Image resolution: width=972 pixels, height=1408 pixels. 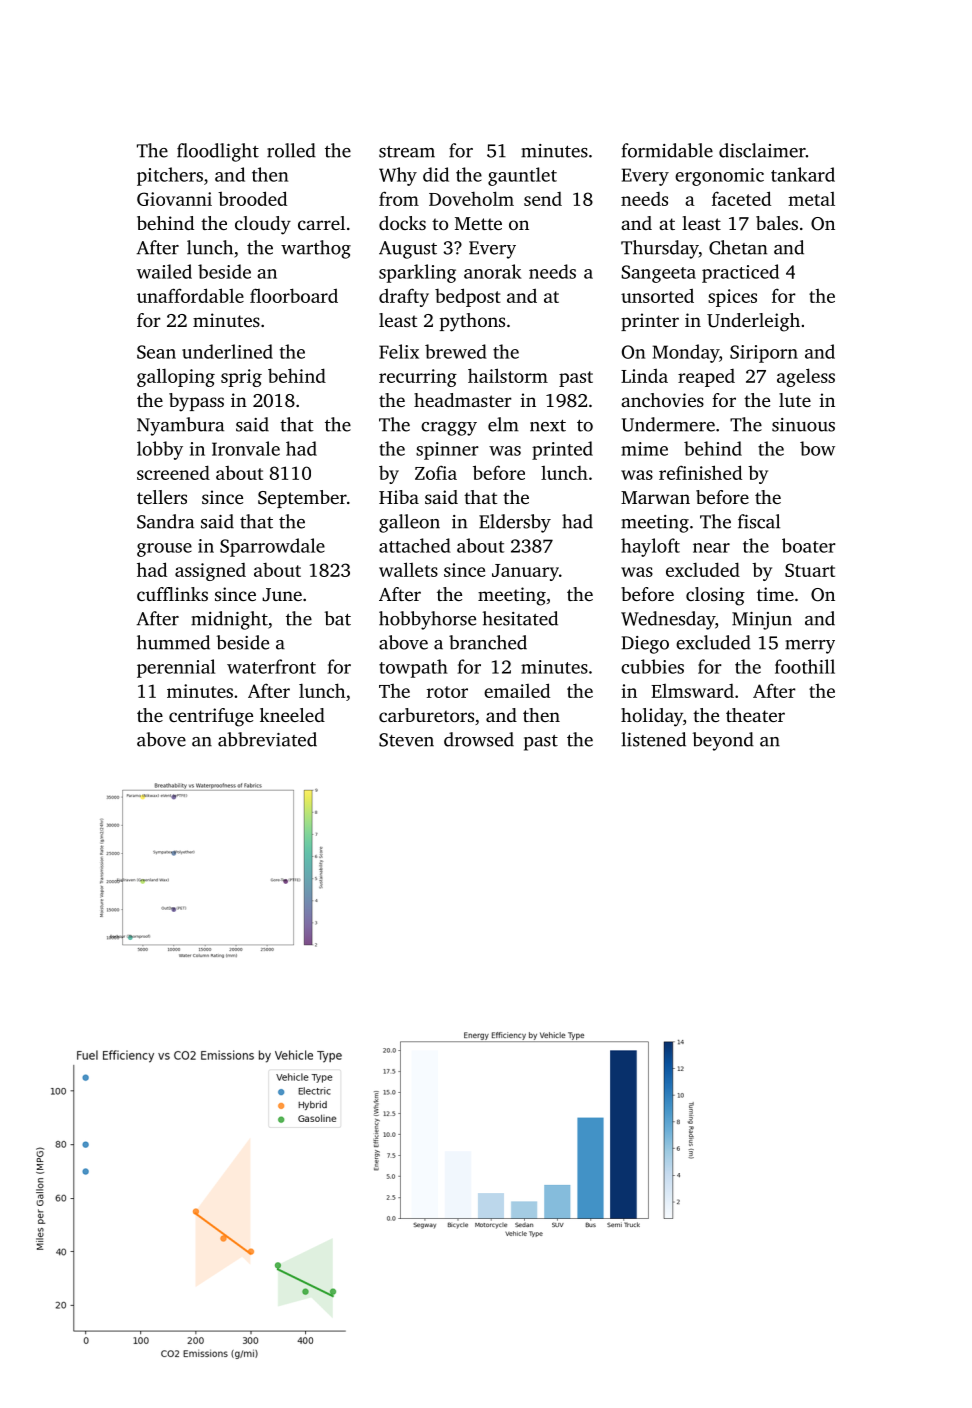 I want to click on stream, so click(x=407, y=152).
